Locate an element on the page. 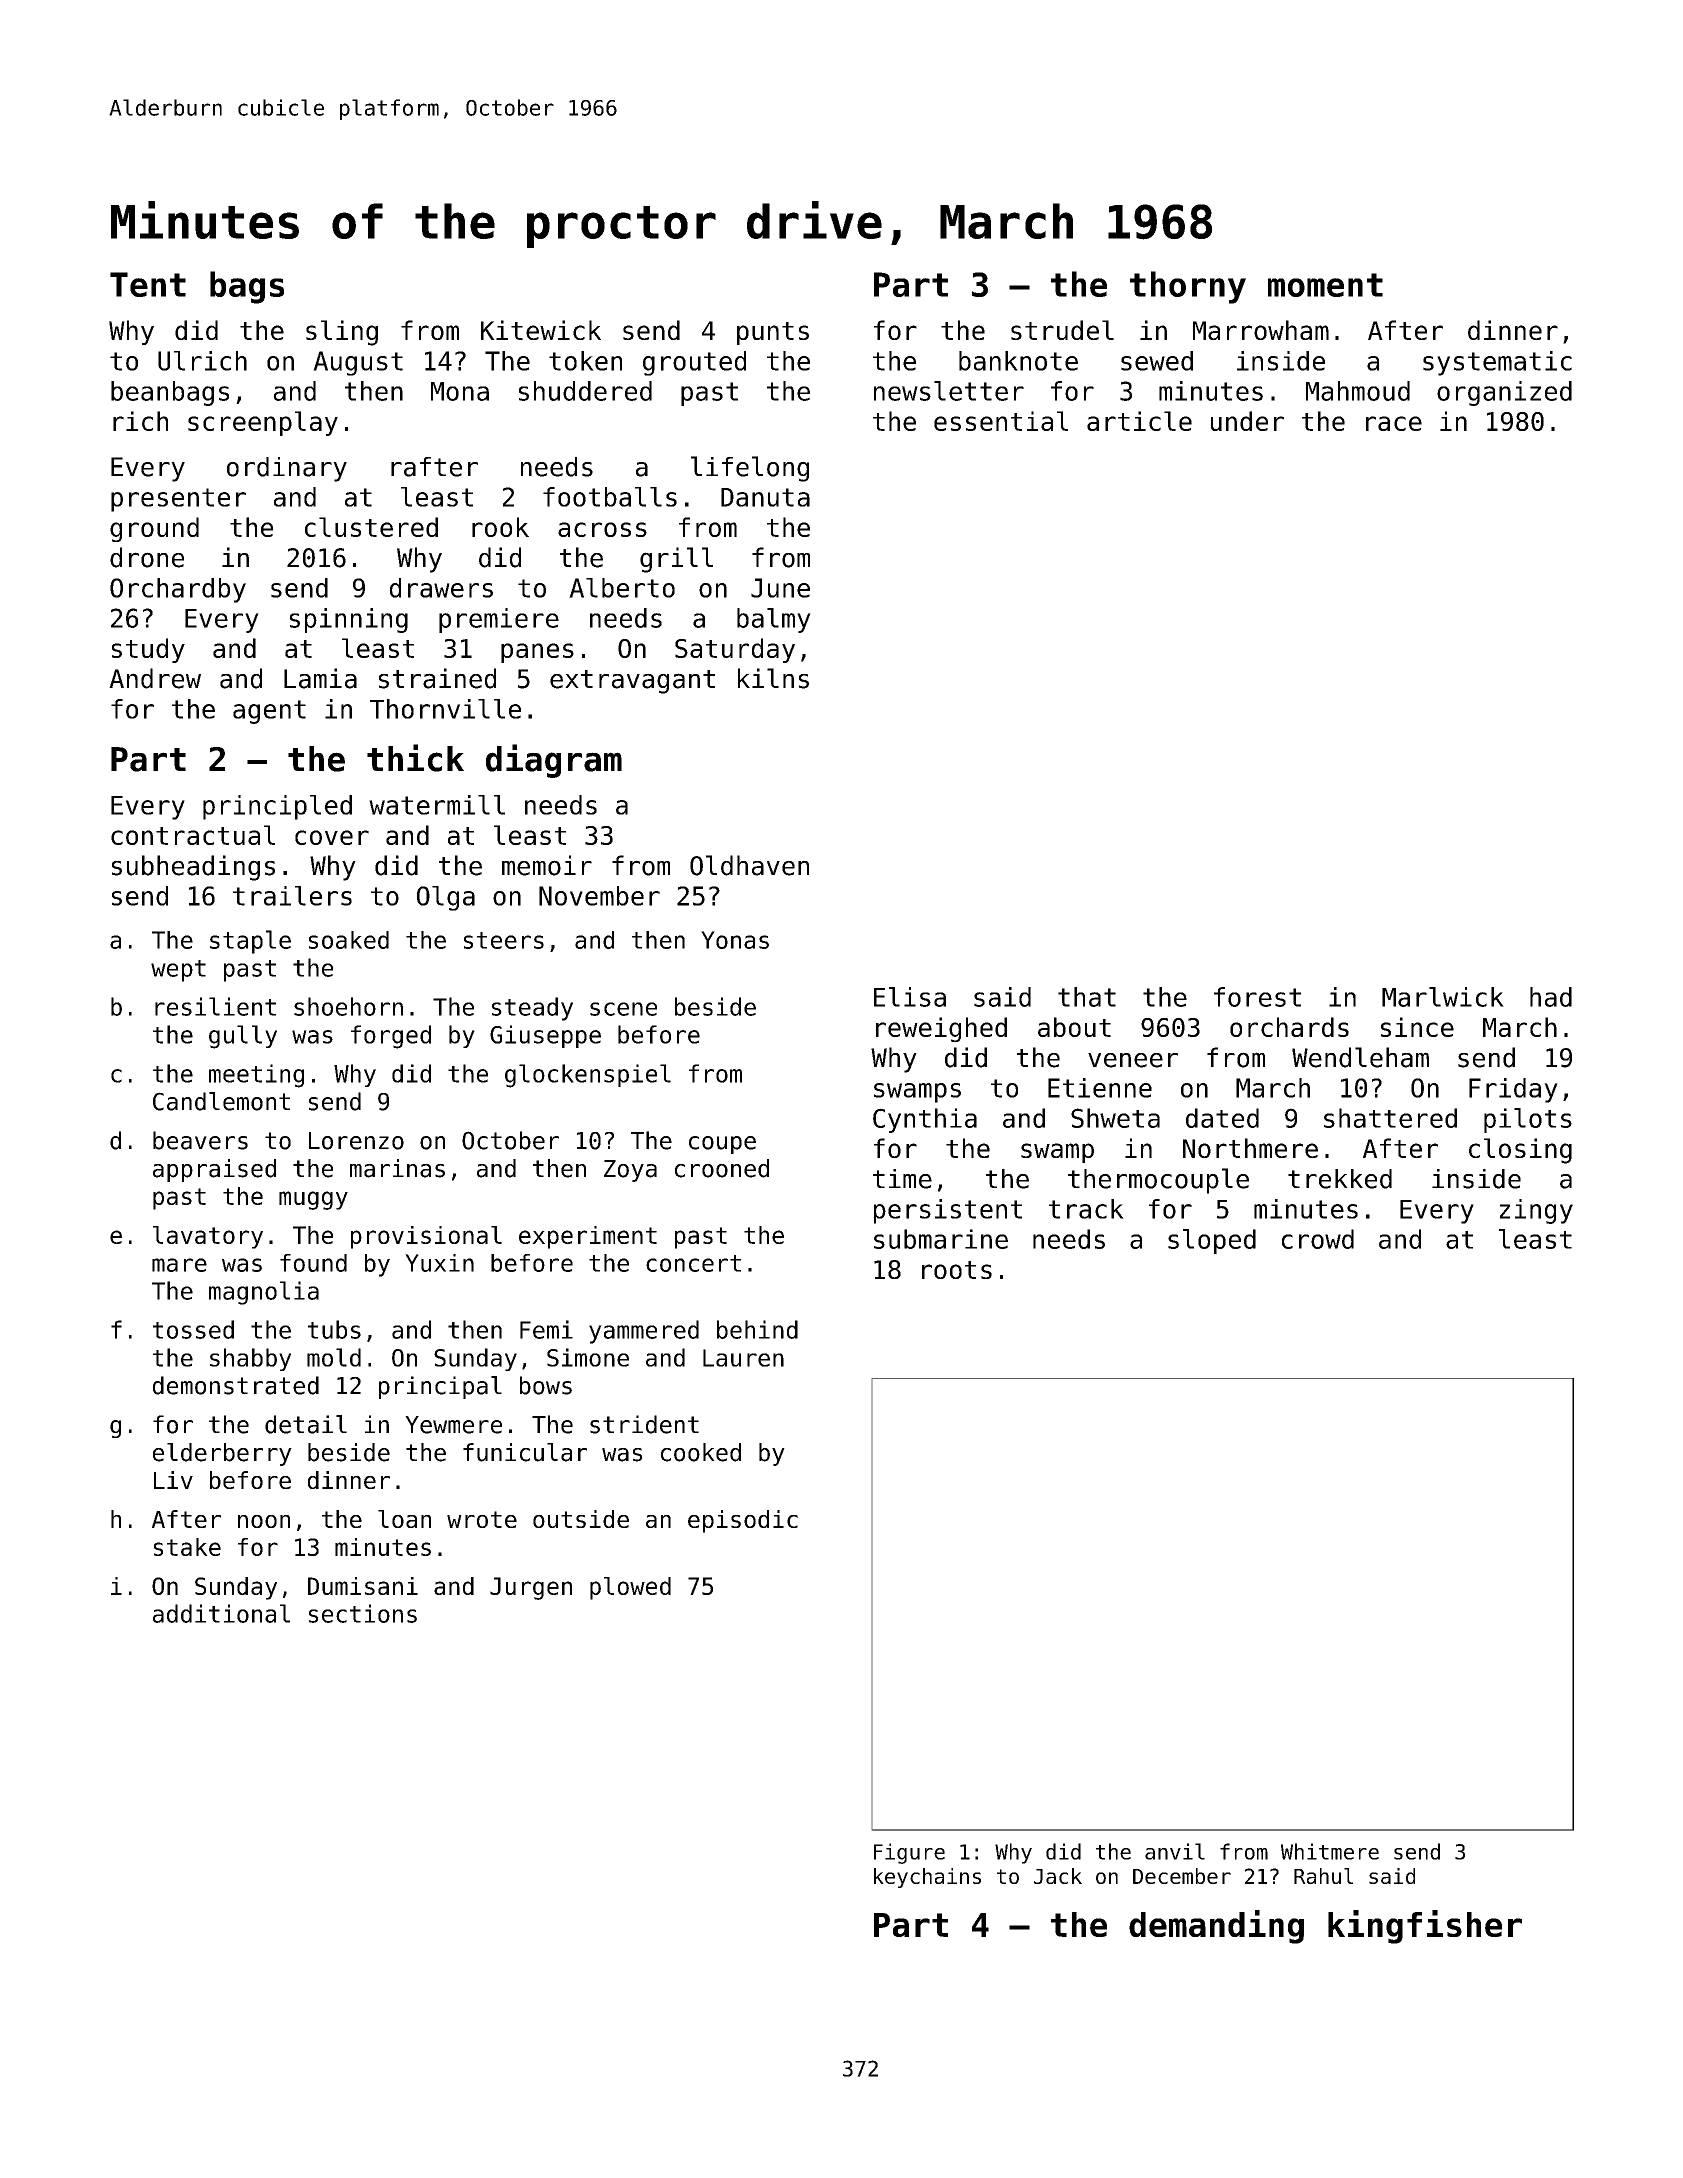  screenplay is located at coordinates (263, 423).
